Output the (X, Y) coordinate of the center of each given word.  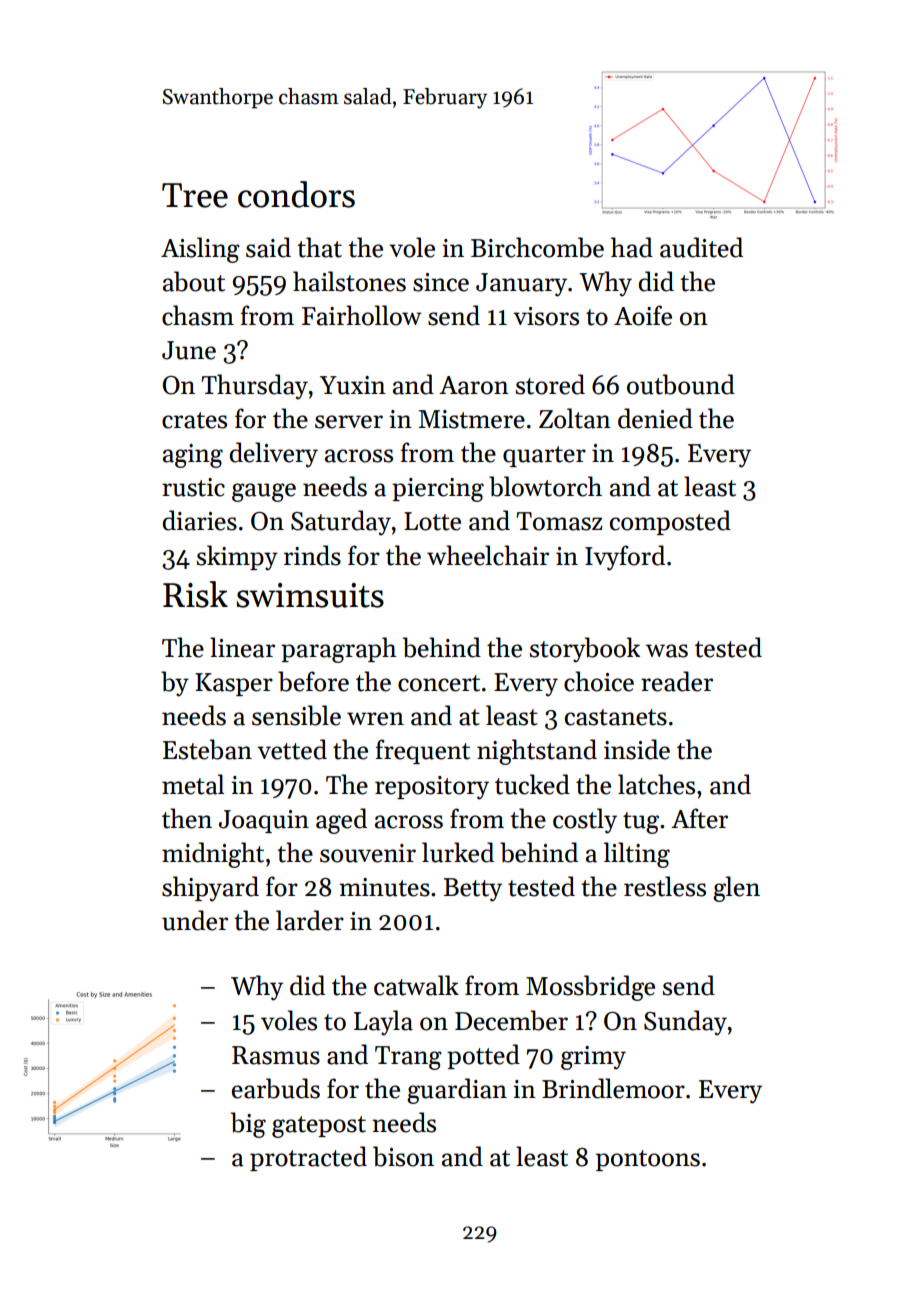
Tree (195, 195)
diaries (199, 520)
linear (242, 647)
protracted (308, 1158)
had (632, 247)
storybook (585, 650)
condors (296, 194)
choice (599, 681)
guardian (457, 1091)
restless (665, 886)
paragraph (339, 650)
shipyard (210, 889)
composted (670, 522)
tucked (532, 784)
